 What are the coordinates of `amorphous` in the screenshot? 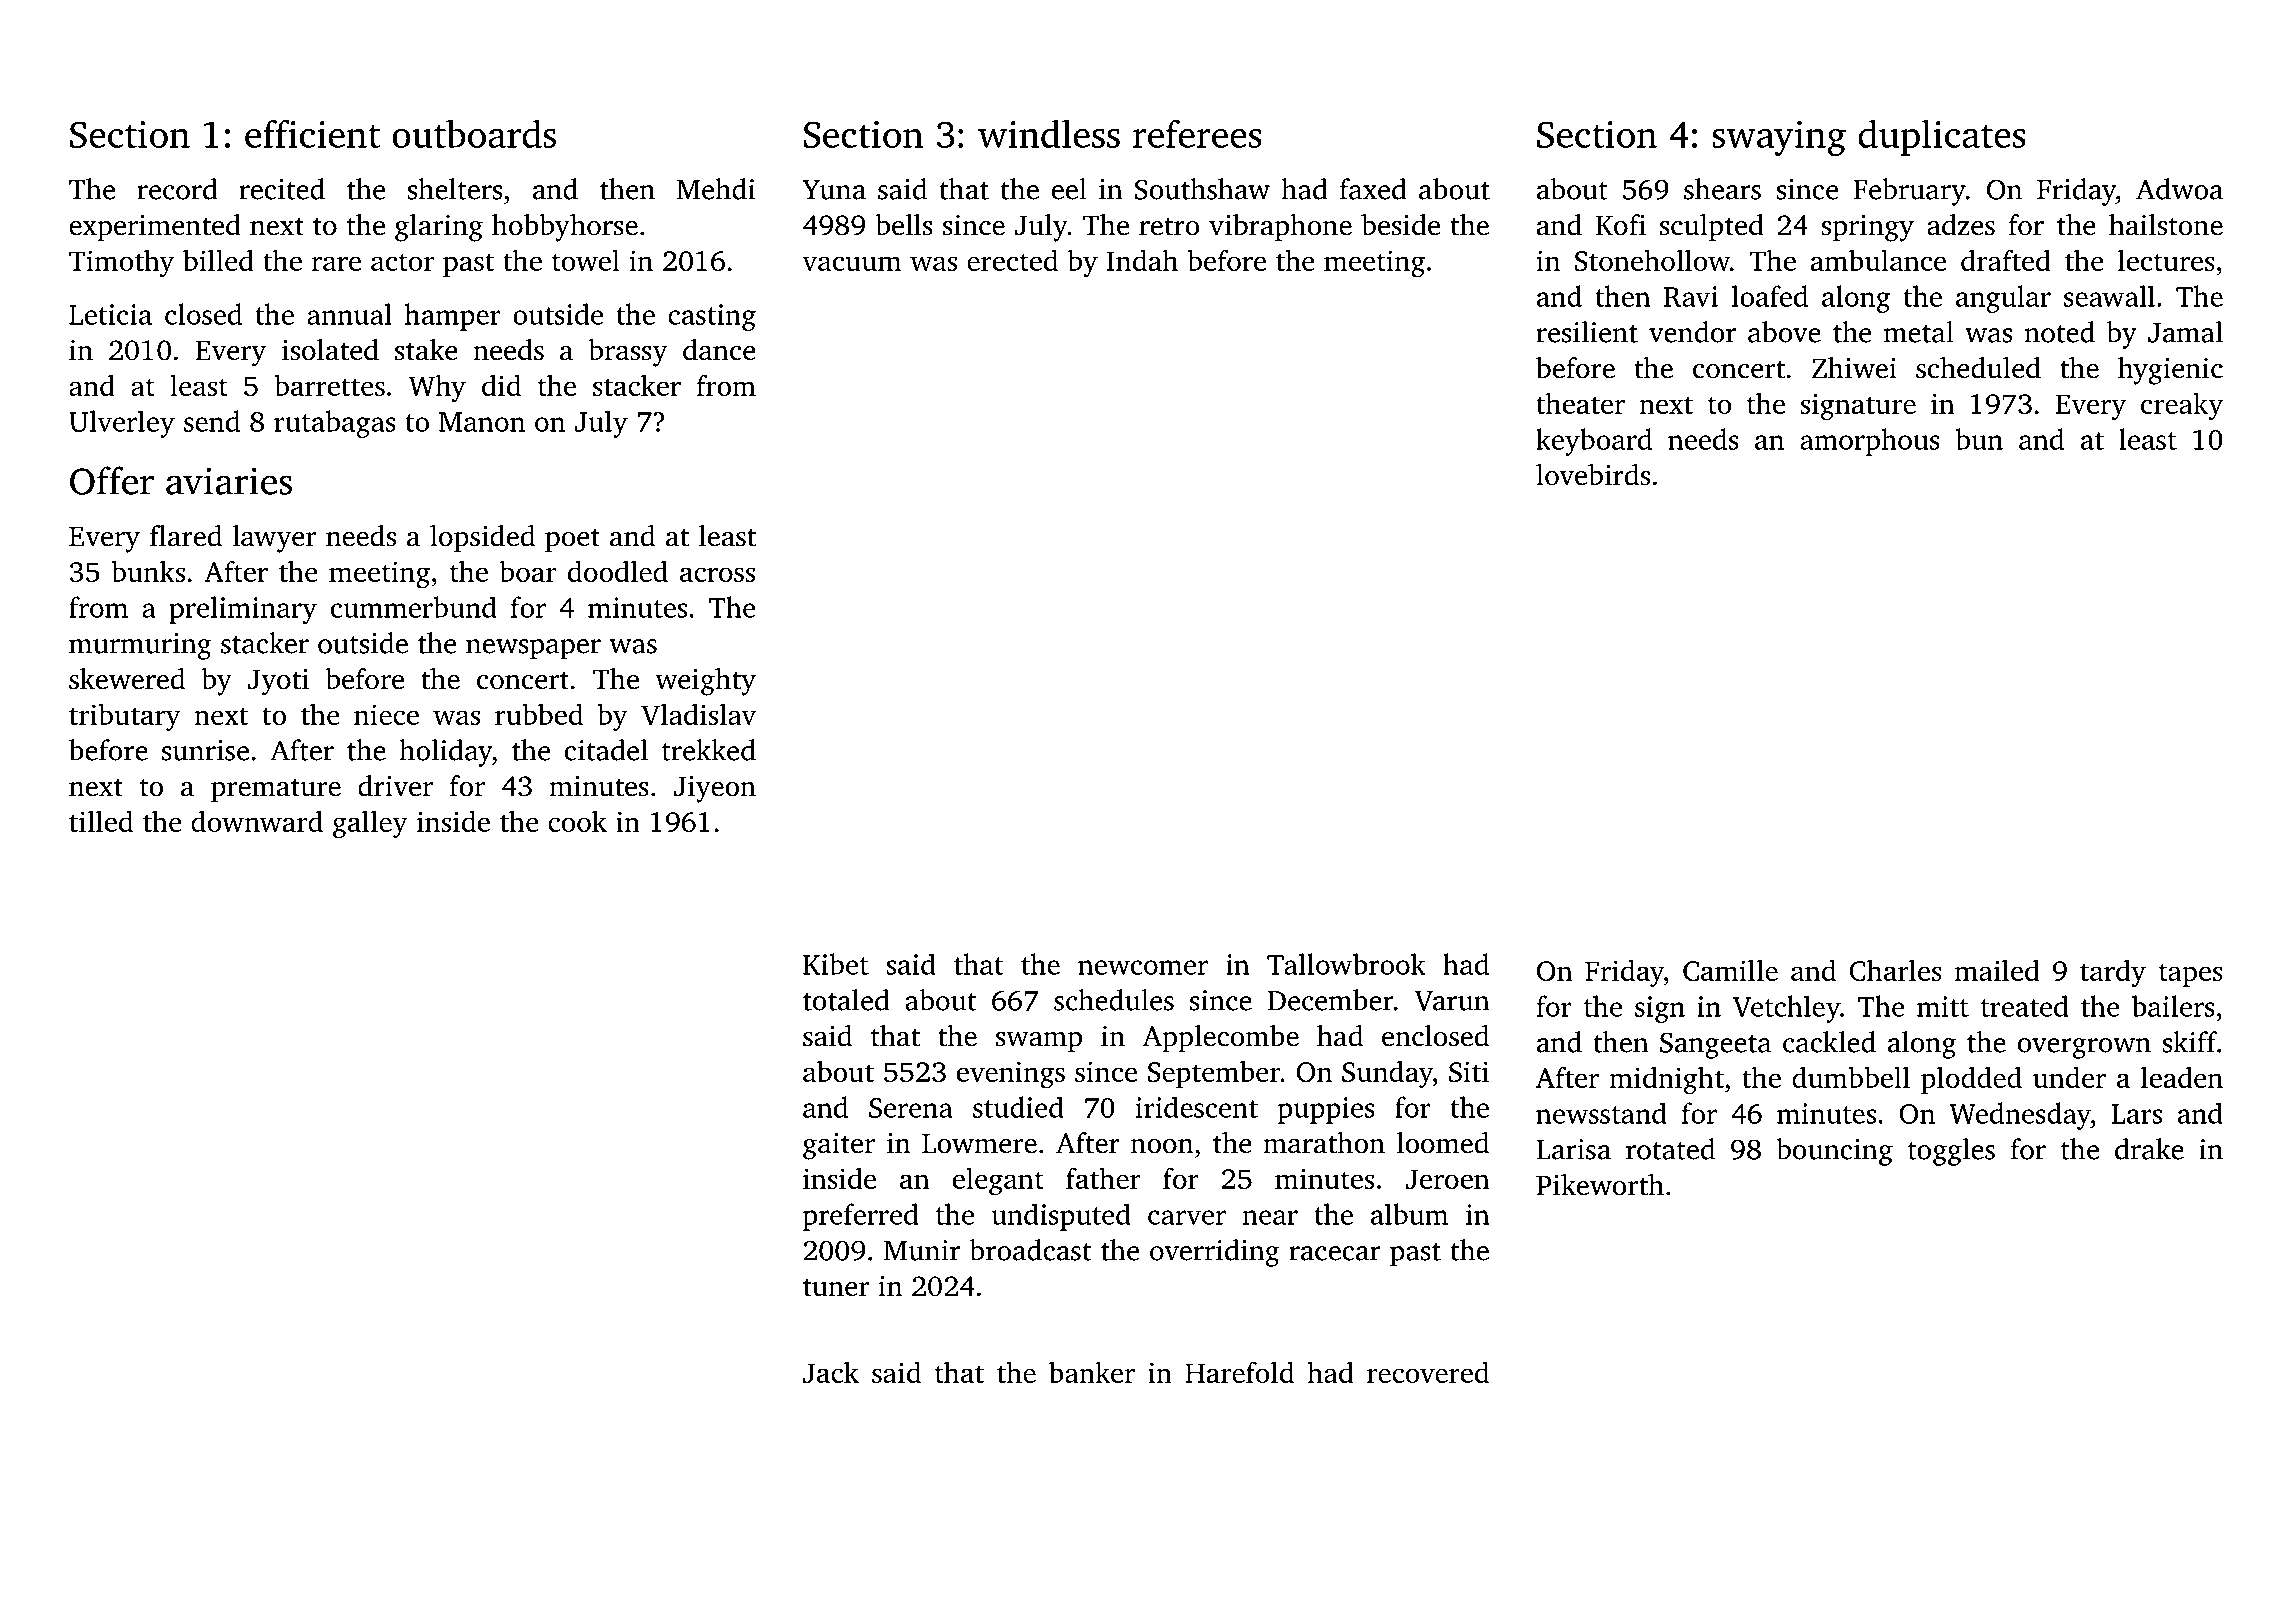 It's located at (1870, 442).
